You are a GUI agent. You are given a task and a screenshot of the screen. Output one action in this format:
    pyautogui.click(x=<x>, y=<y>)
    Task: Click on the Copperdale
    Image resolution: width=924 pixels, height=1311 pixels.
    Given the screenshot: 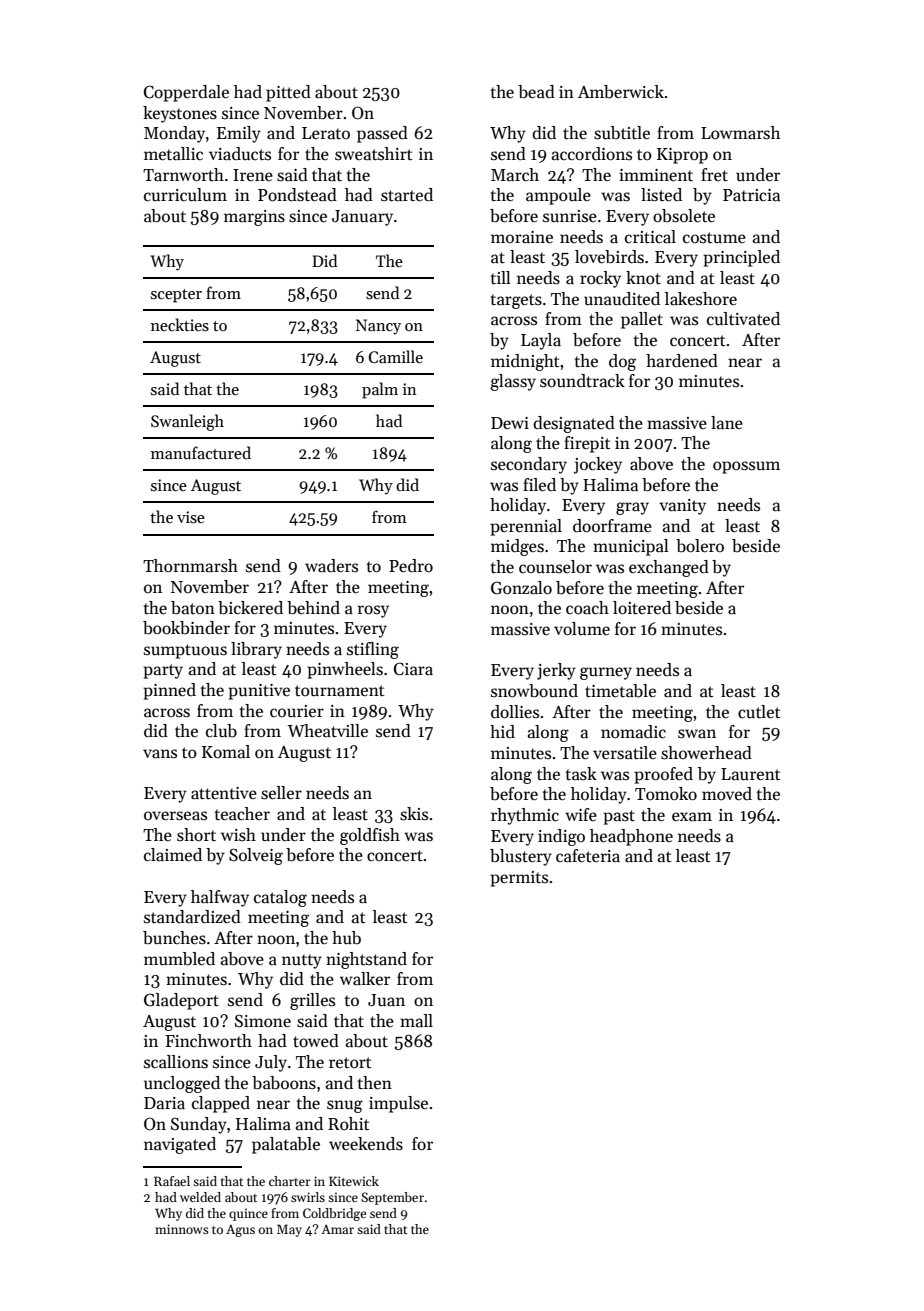 What is the action you would take?
    pyautogui.click(x=186, y=93)
